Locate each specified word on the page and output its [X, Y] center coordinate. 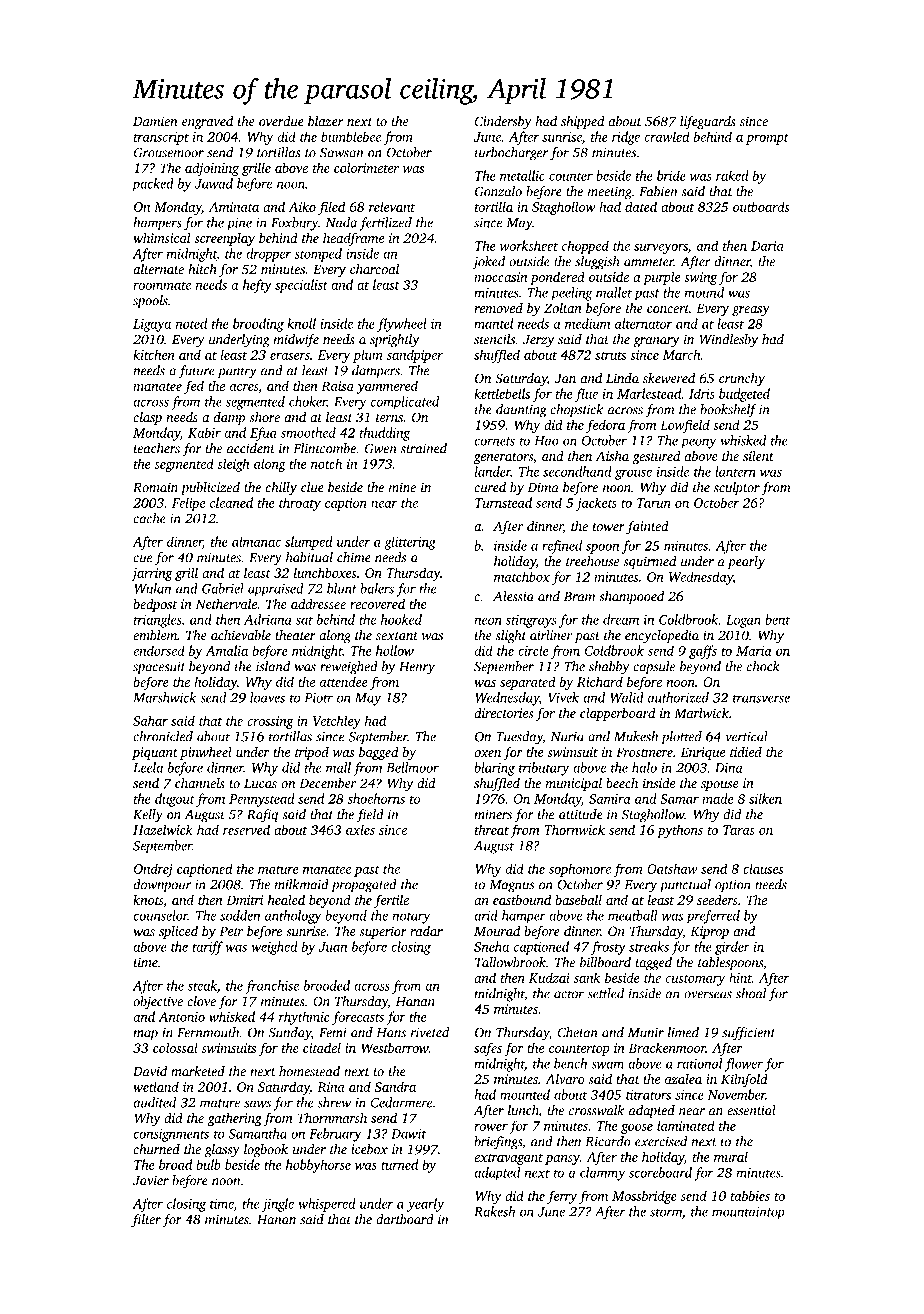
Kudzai [549, 977]
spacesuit [159, 668]
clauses [763, 868]
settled [605, 993]
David [150, 1071]
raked [732, 175]
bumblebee [351, 136]
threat [492, 829]
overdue [281, 121]
